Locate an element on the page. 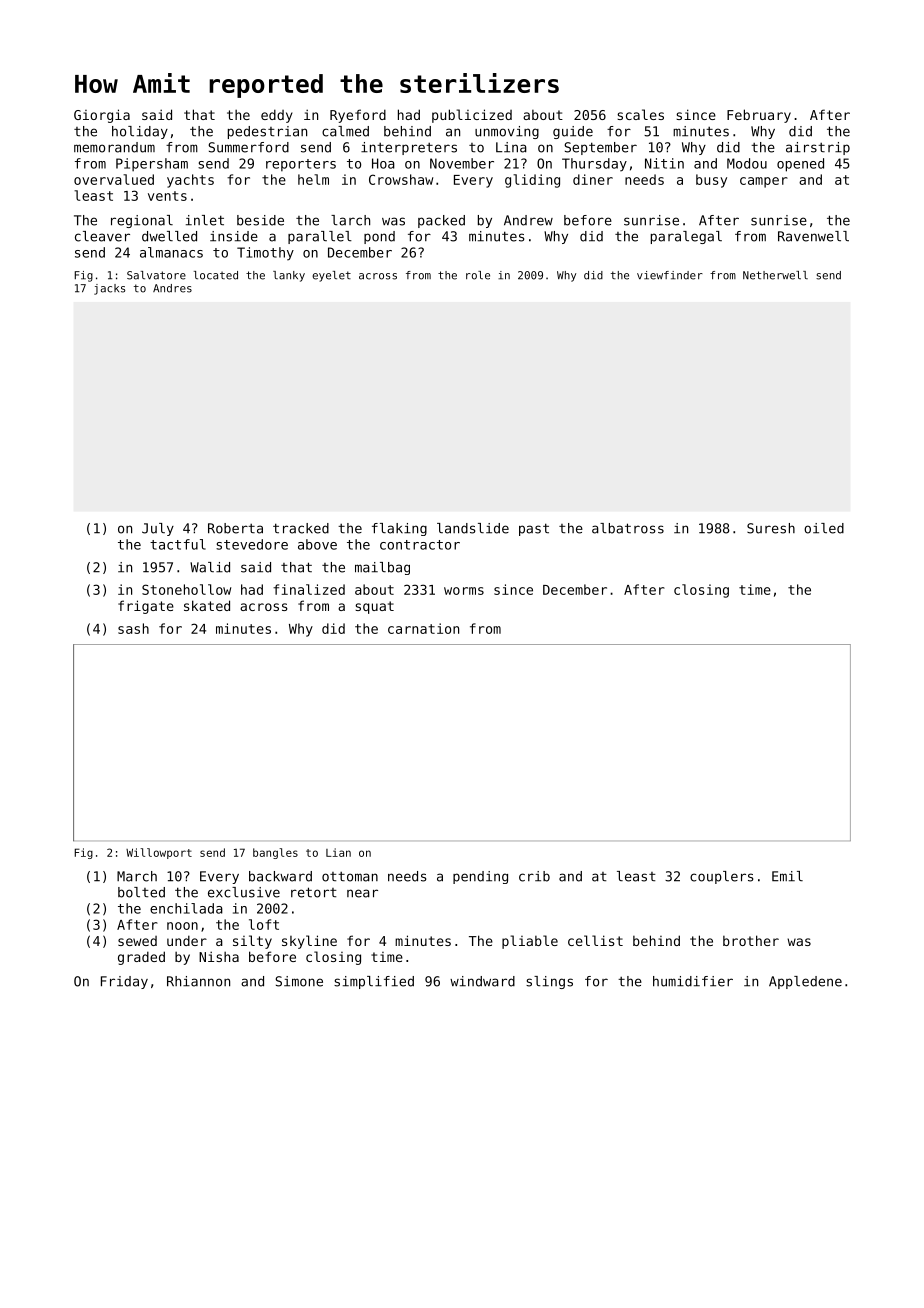  Netherwell is located at coordinates (775, 275).
